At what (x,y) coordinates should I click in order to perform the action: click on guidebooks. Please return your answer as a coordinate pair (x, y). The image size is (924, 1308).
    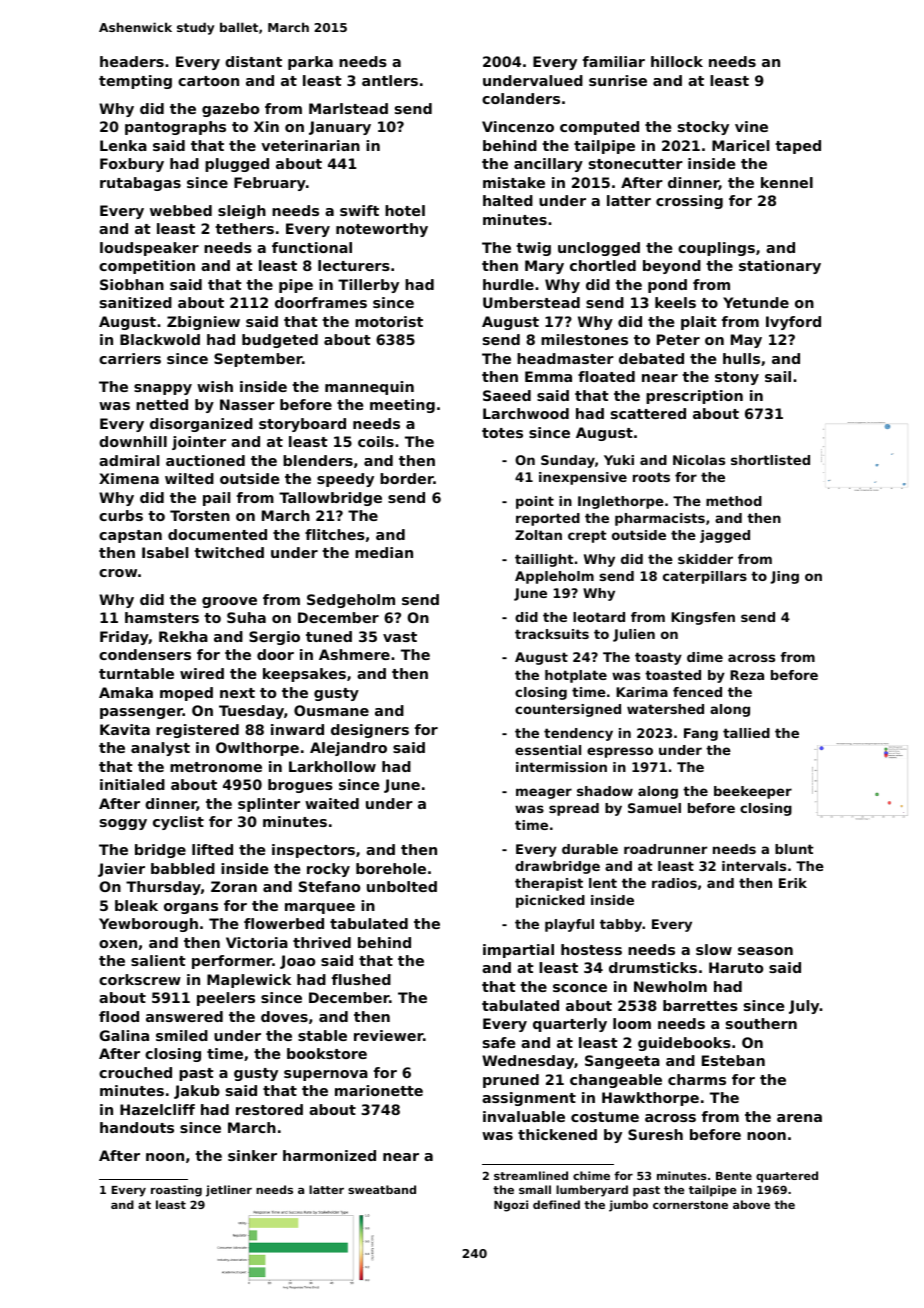
    Looking at the image, I should click on (684, 1044).
